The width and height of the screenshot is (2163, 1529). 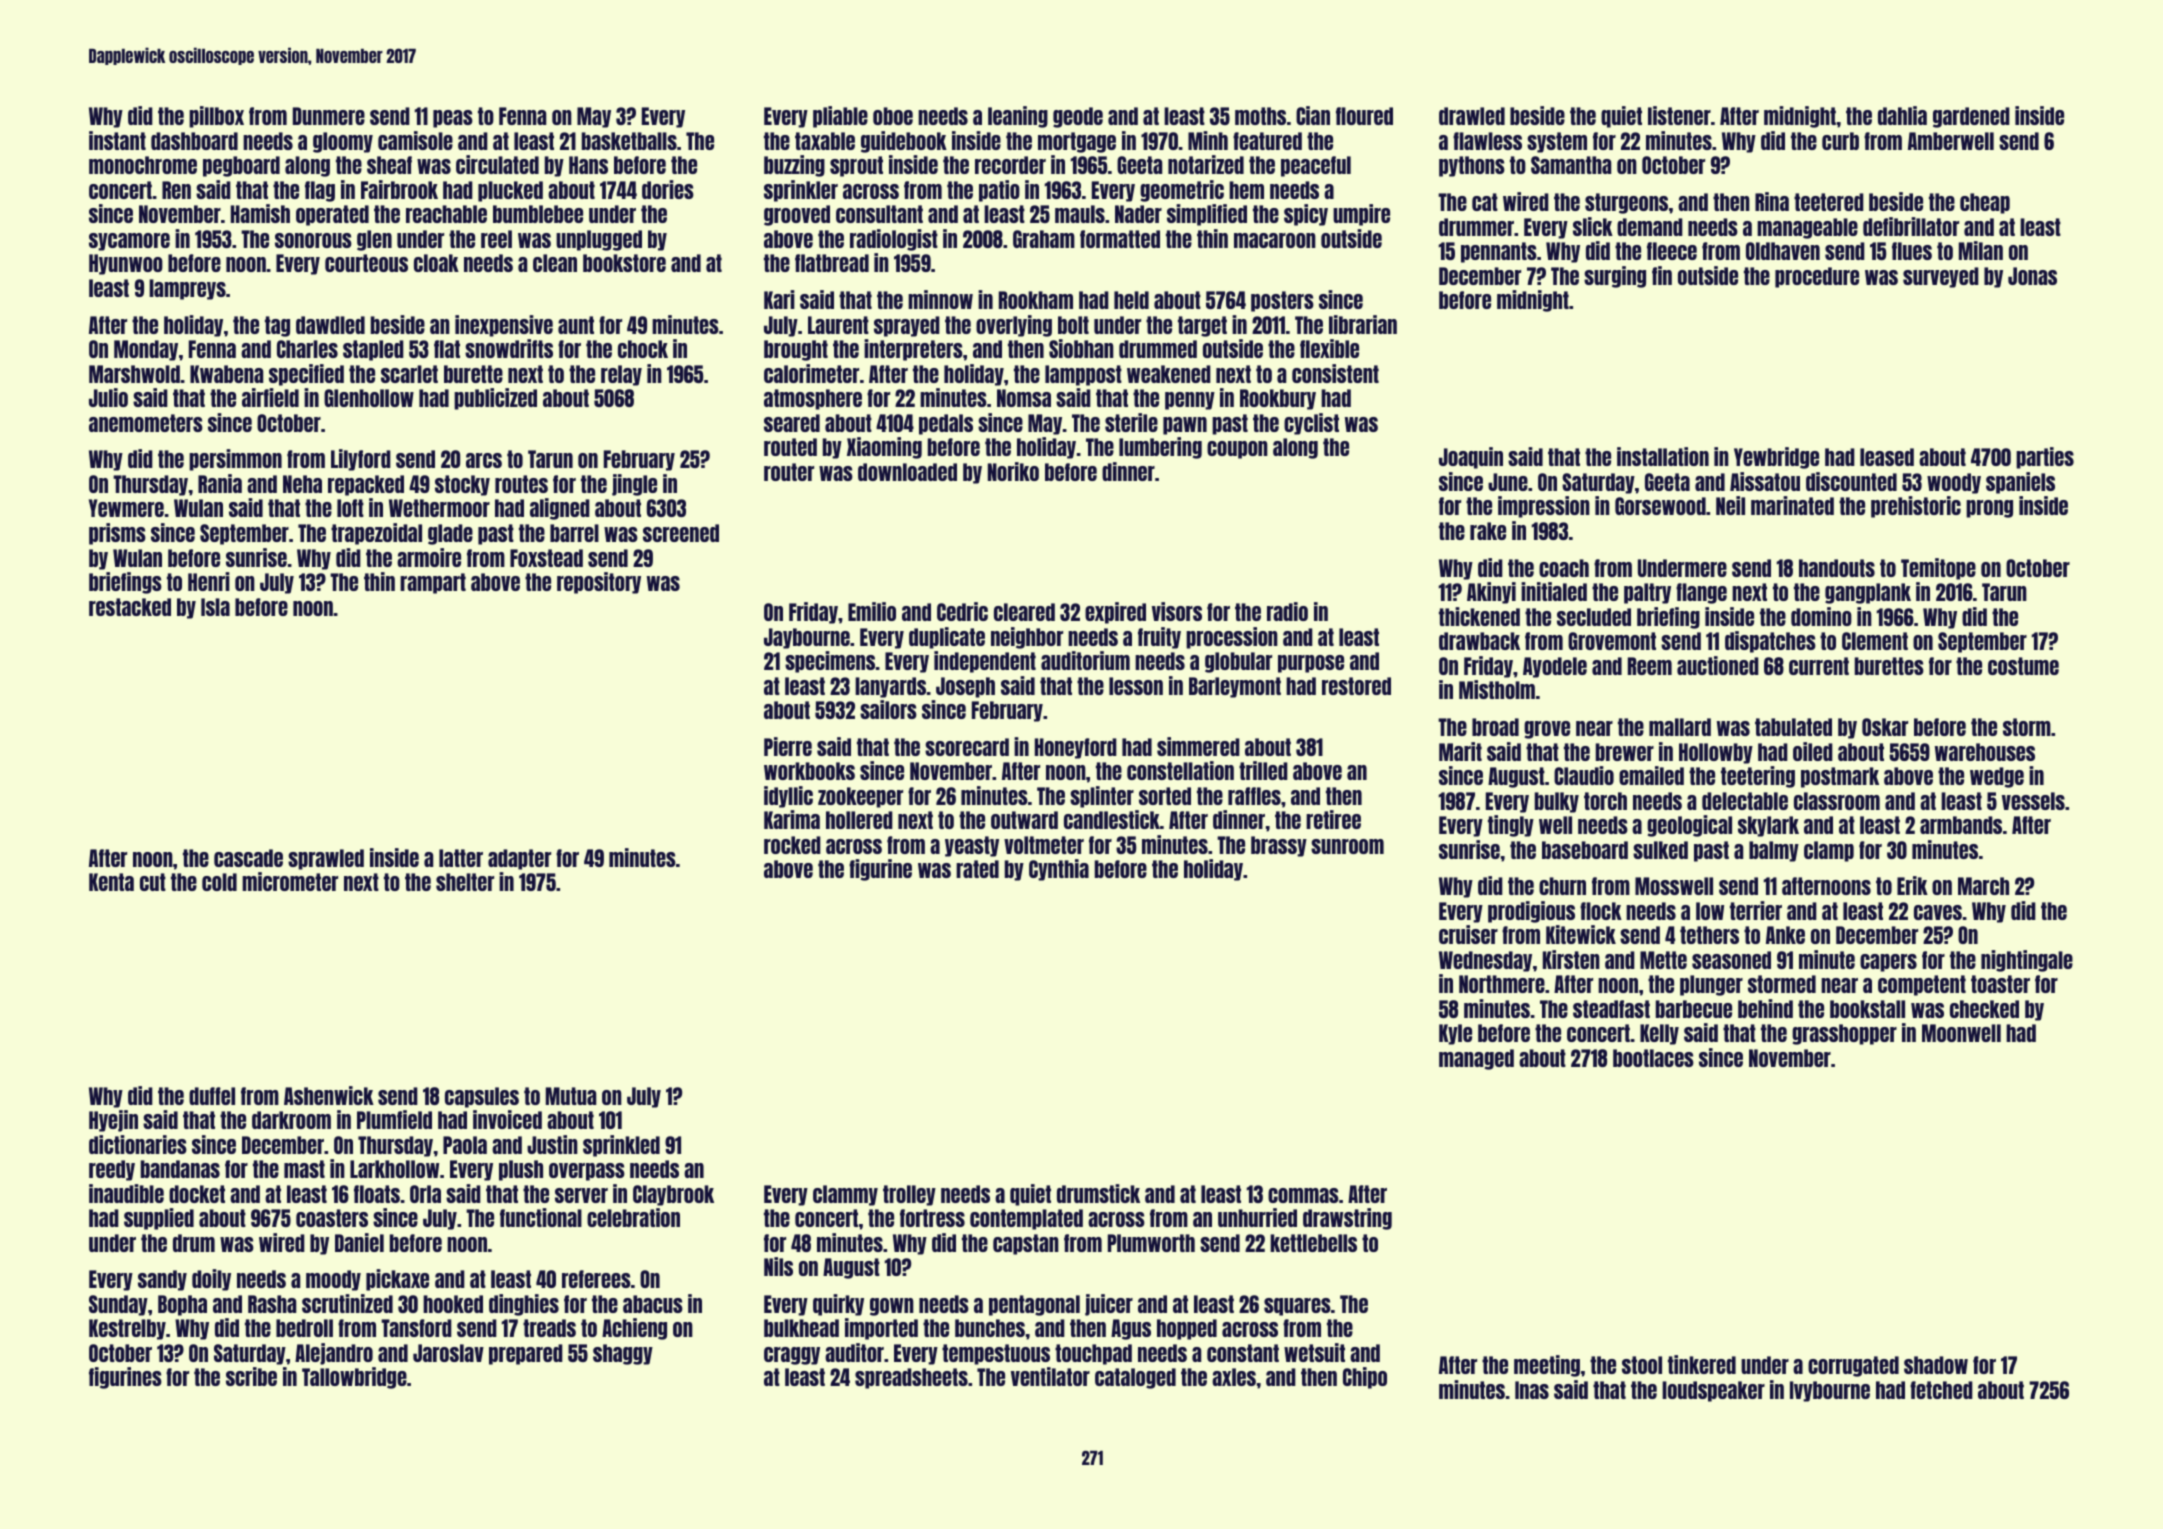 I want to click on craggy, so click(x=792, y=1356).
